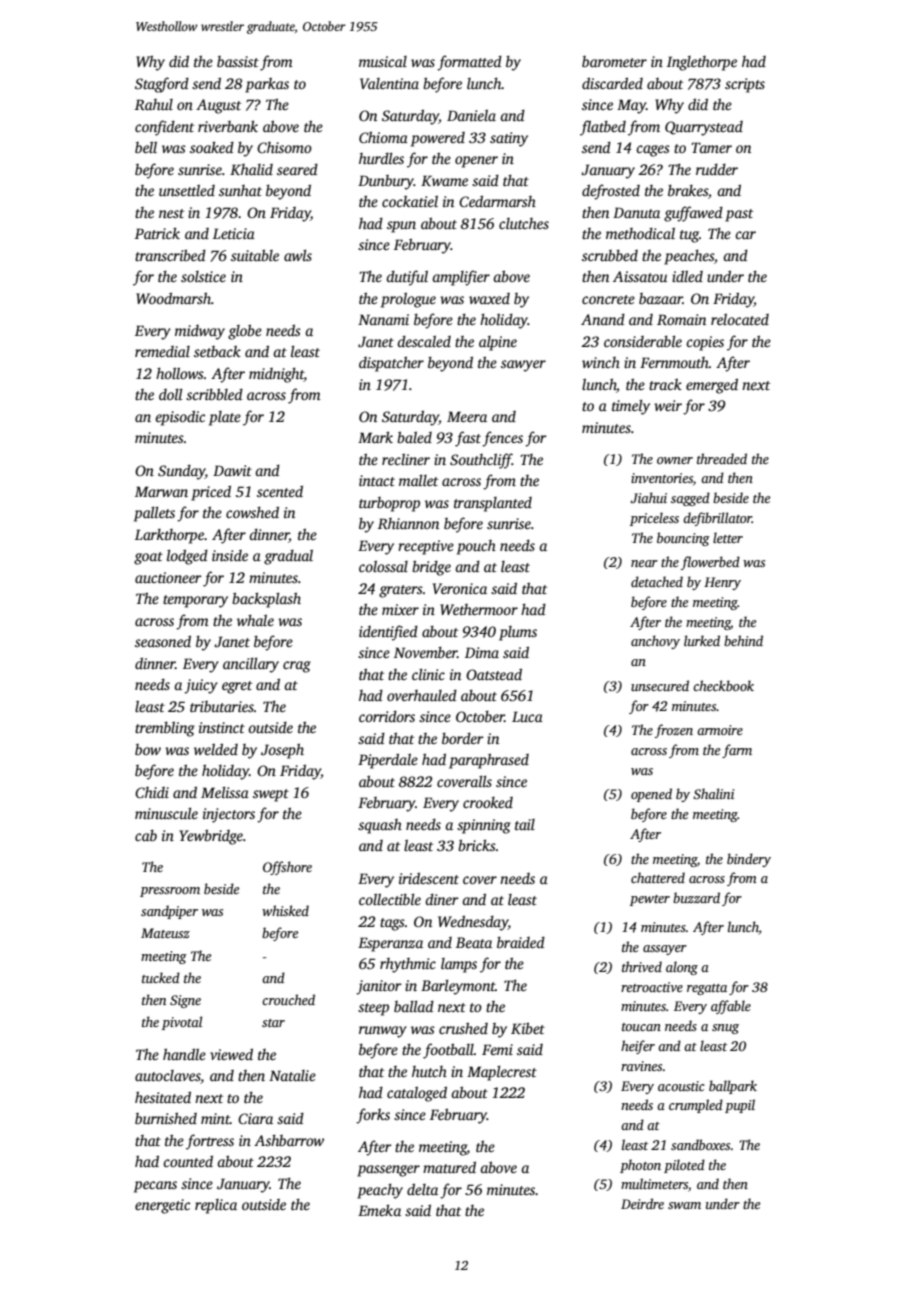 This document has width=908, height=1316. Describe the element at coordinates (271, 795) in the document. I see `swept` at that location.
